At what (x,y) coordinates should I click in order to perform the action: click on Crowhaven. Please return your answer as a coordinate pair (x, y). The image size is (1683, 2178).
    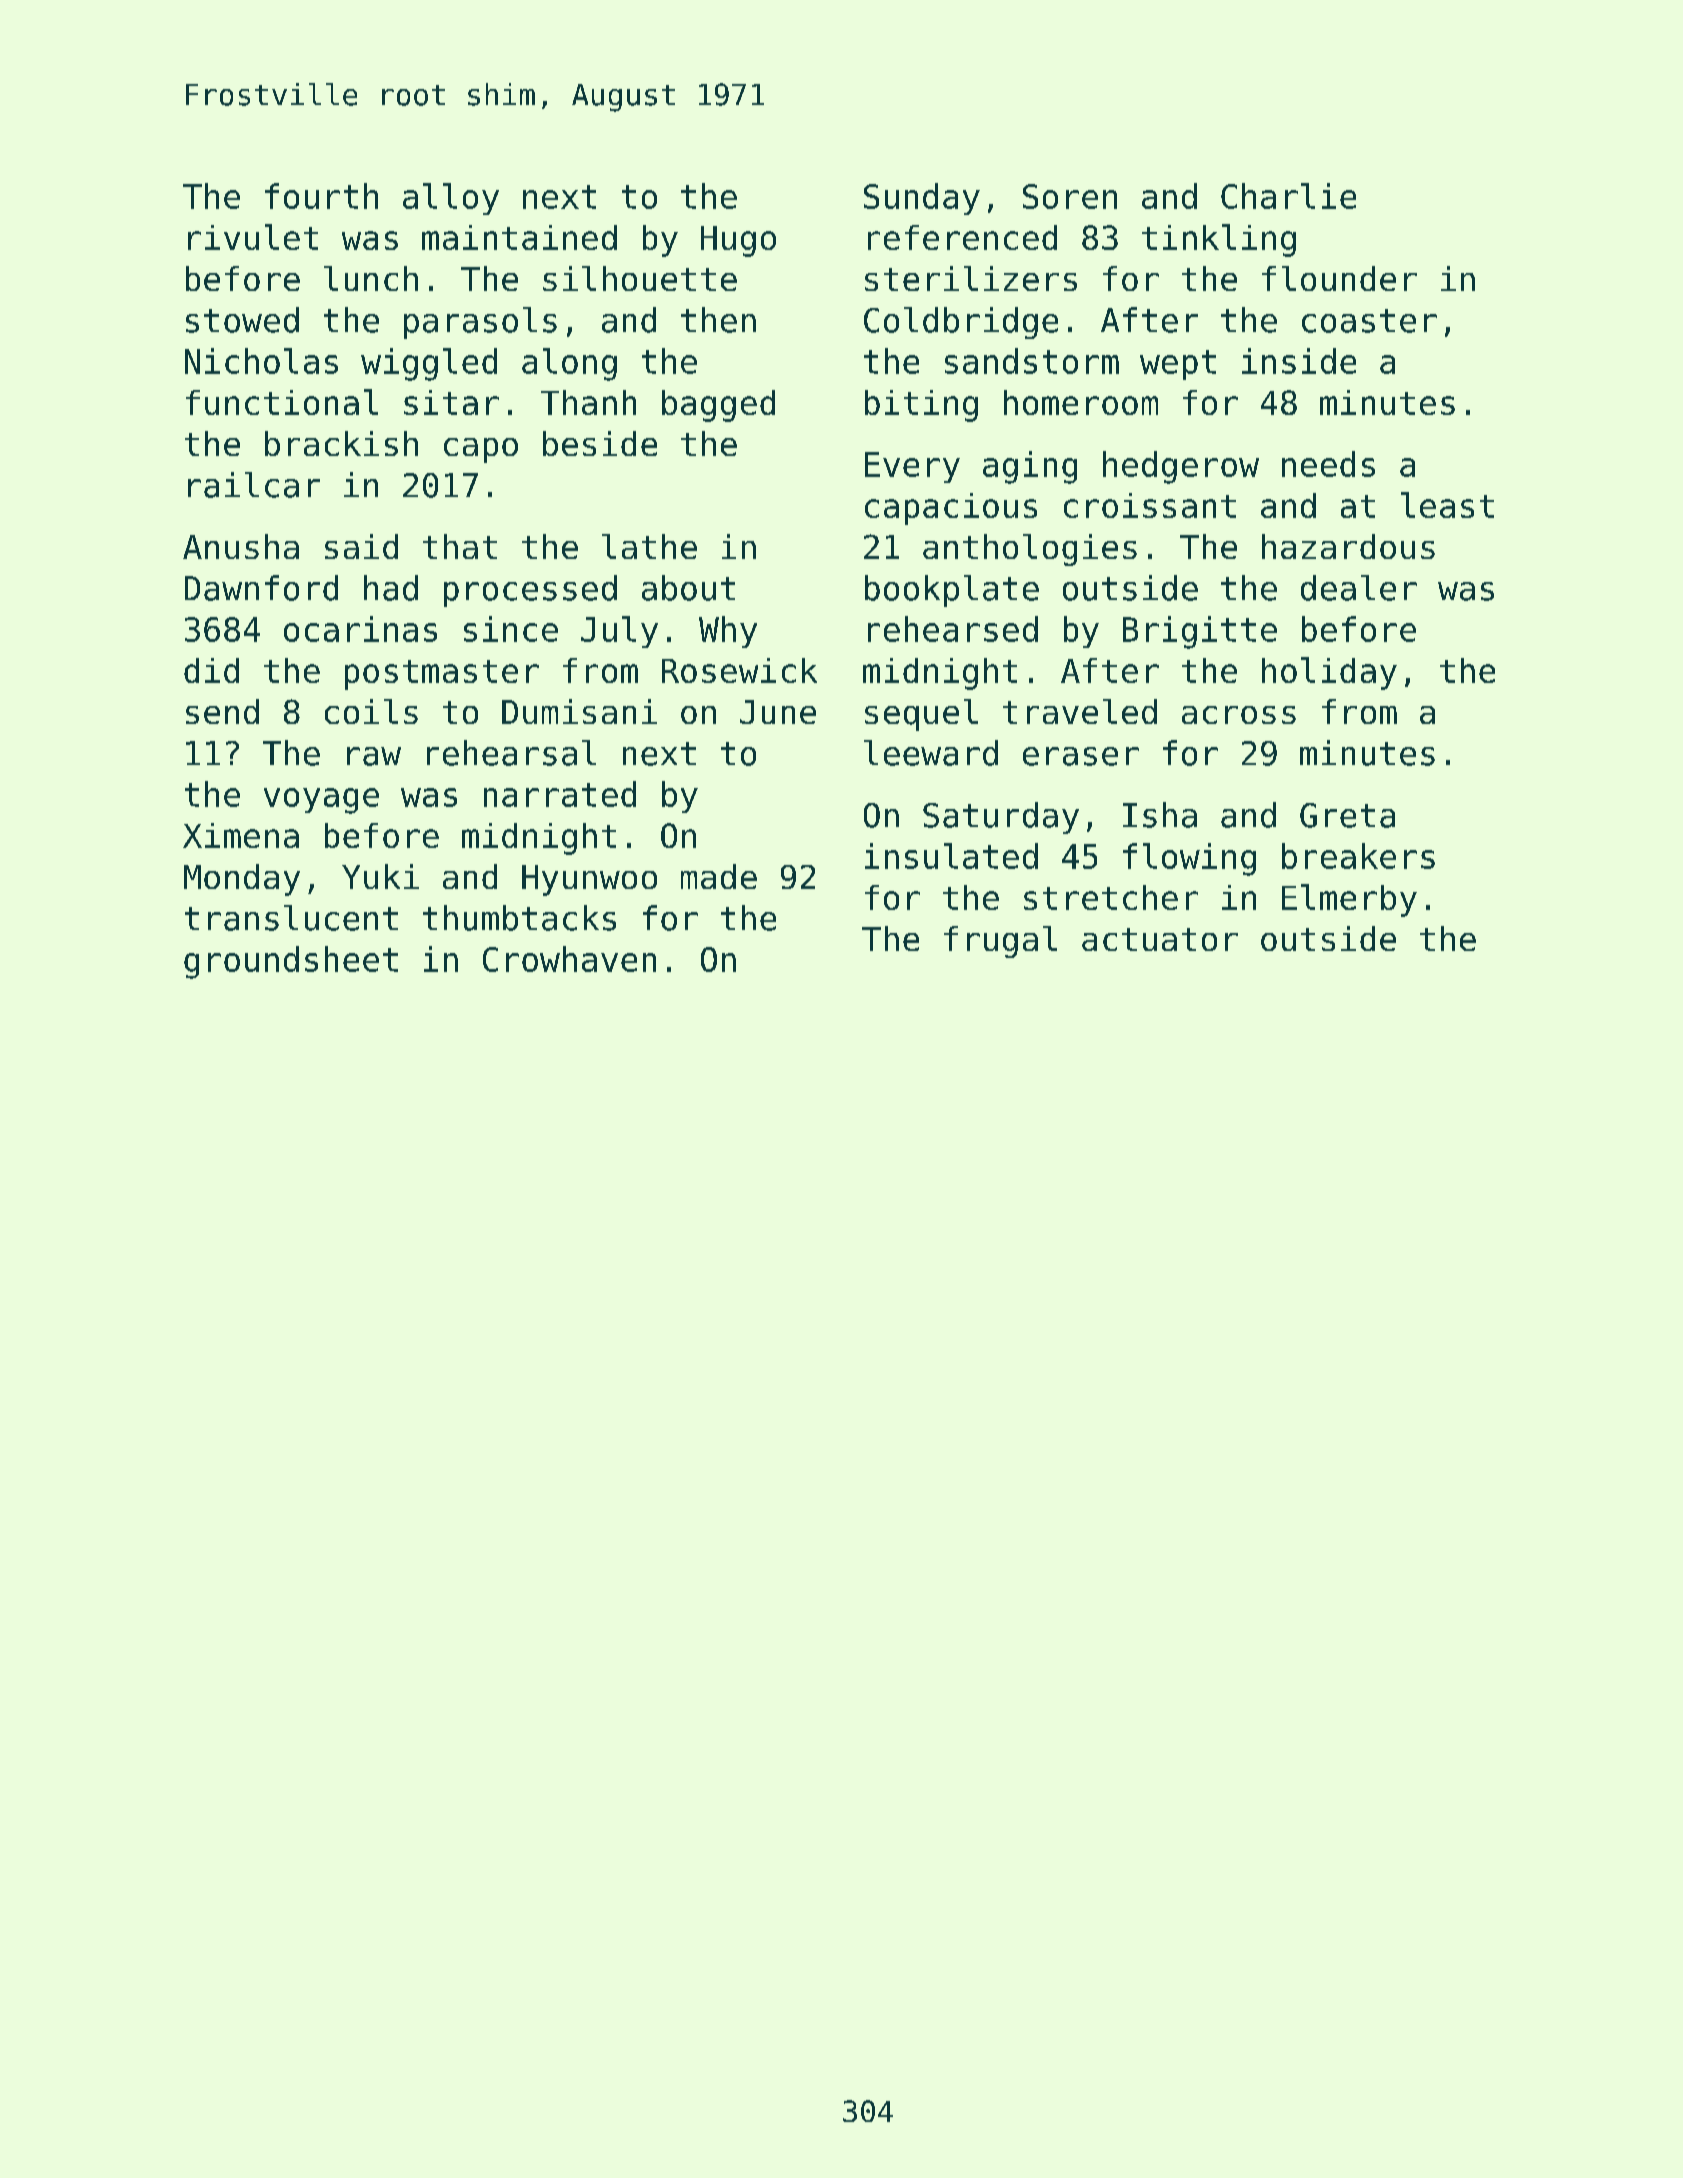
    Looking at the image, I should click on (569, 959).
